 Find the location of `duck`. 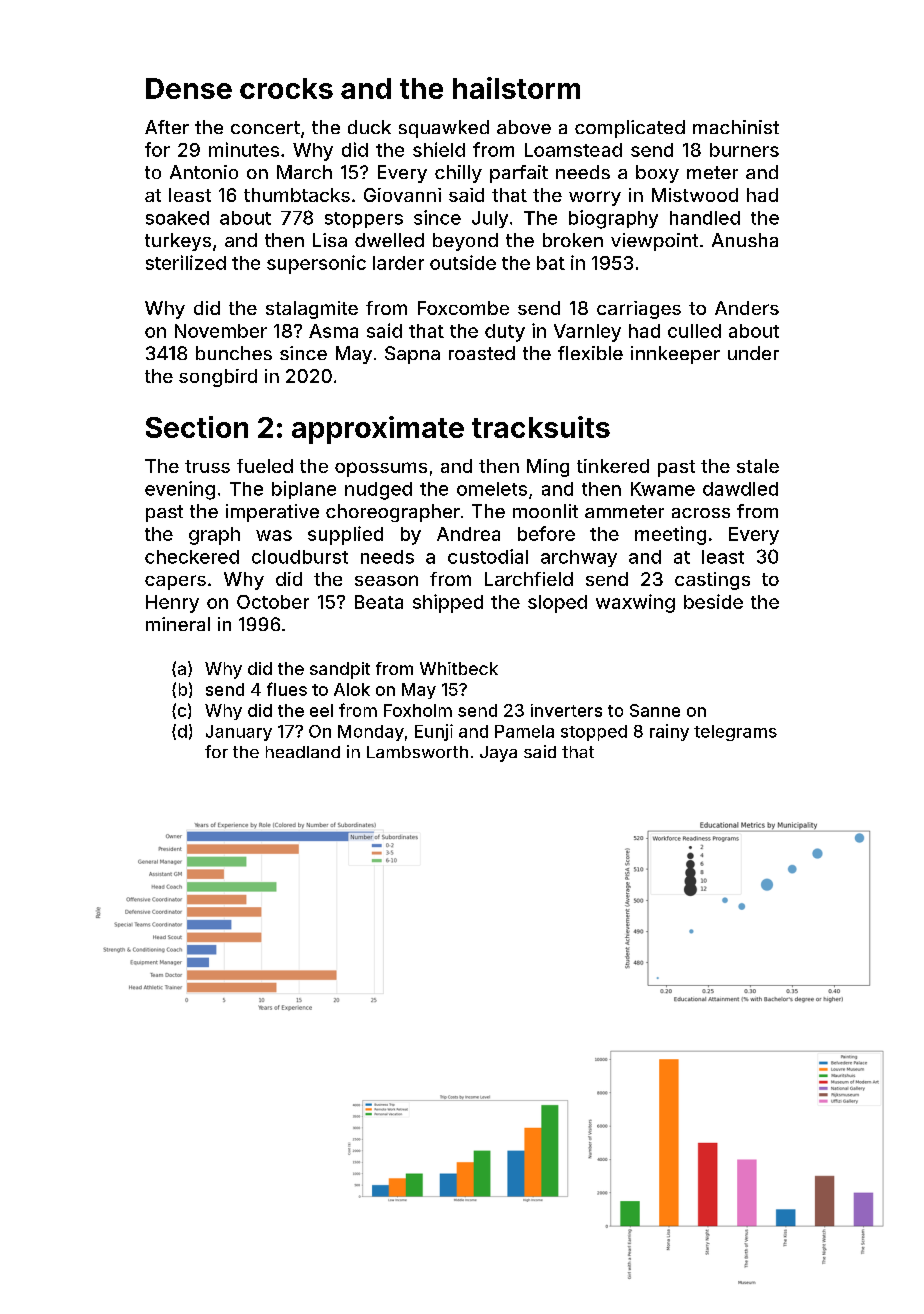

duck is located at coordinates (369, 127).
